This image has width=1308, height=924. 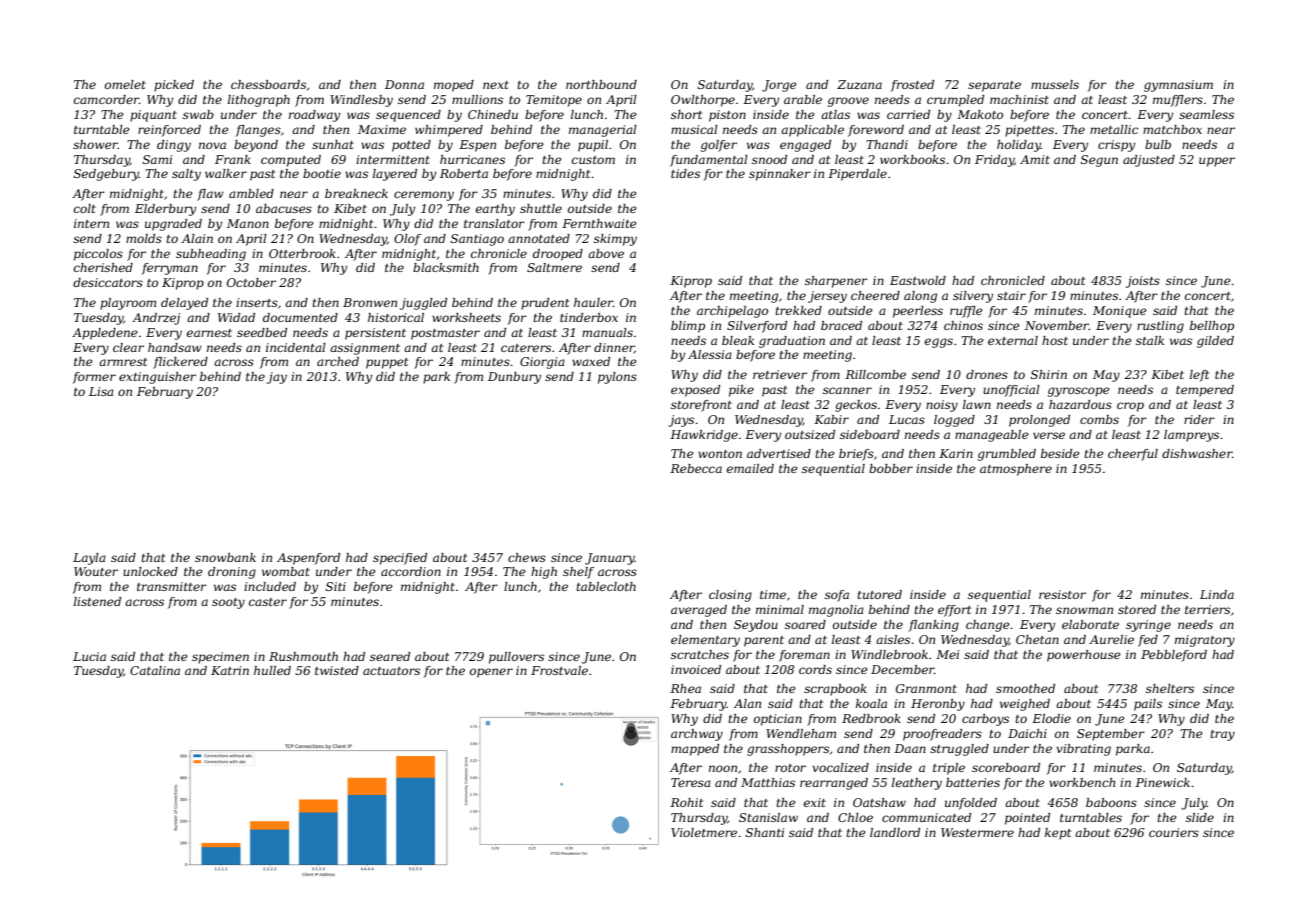 I want to click on twisted, so click(x=337, y=670).
